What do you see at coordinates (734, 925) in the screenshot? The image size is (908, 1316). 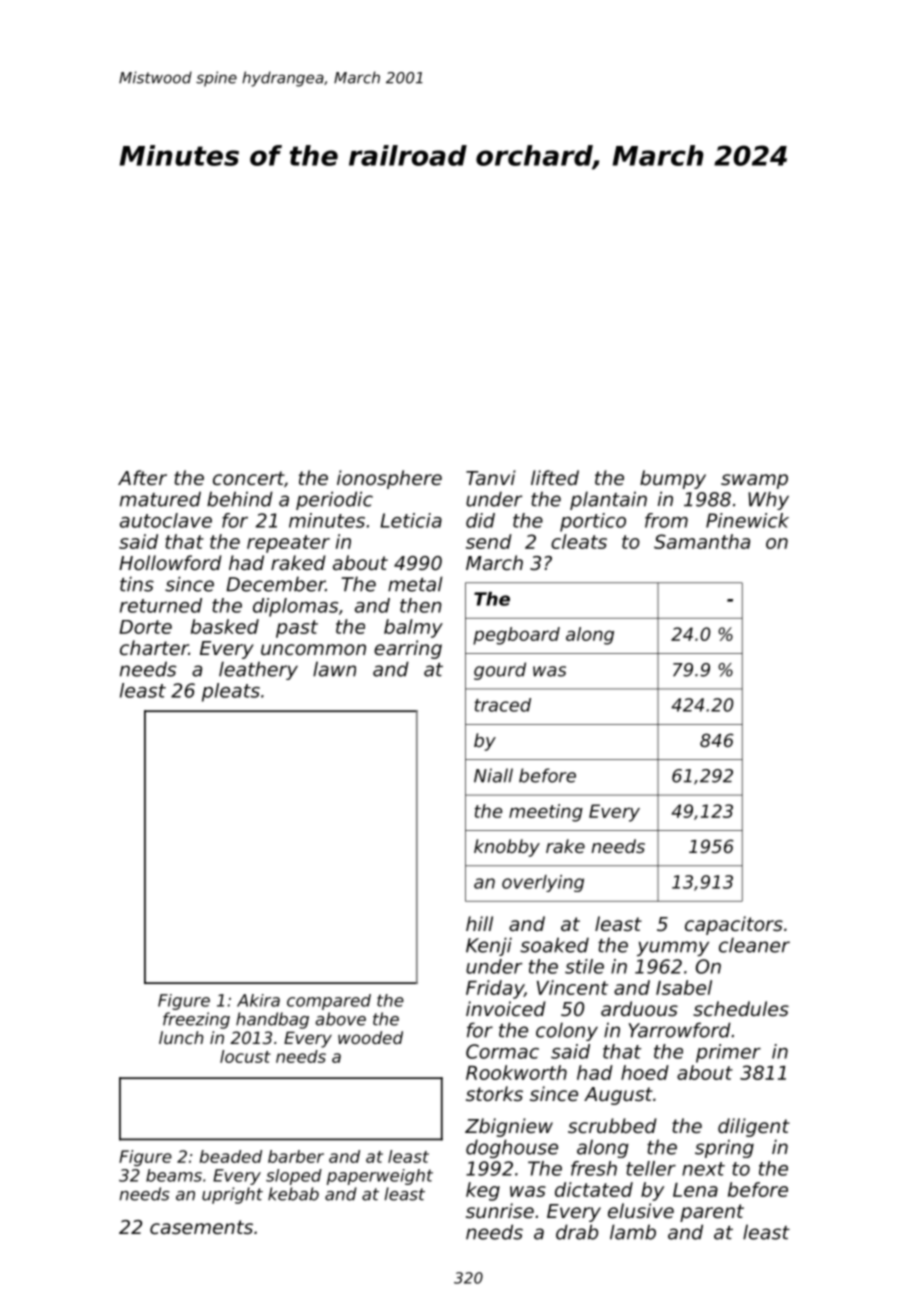 I see `capacitors` at bounding box center [734, 925].
